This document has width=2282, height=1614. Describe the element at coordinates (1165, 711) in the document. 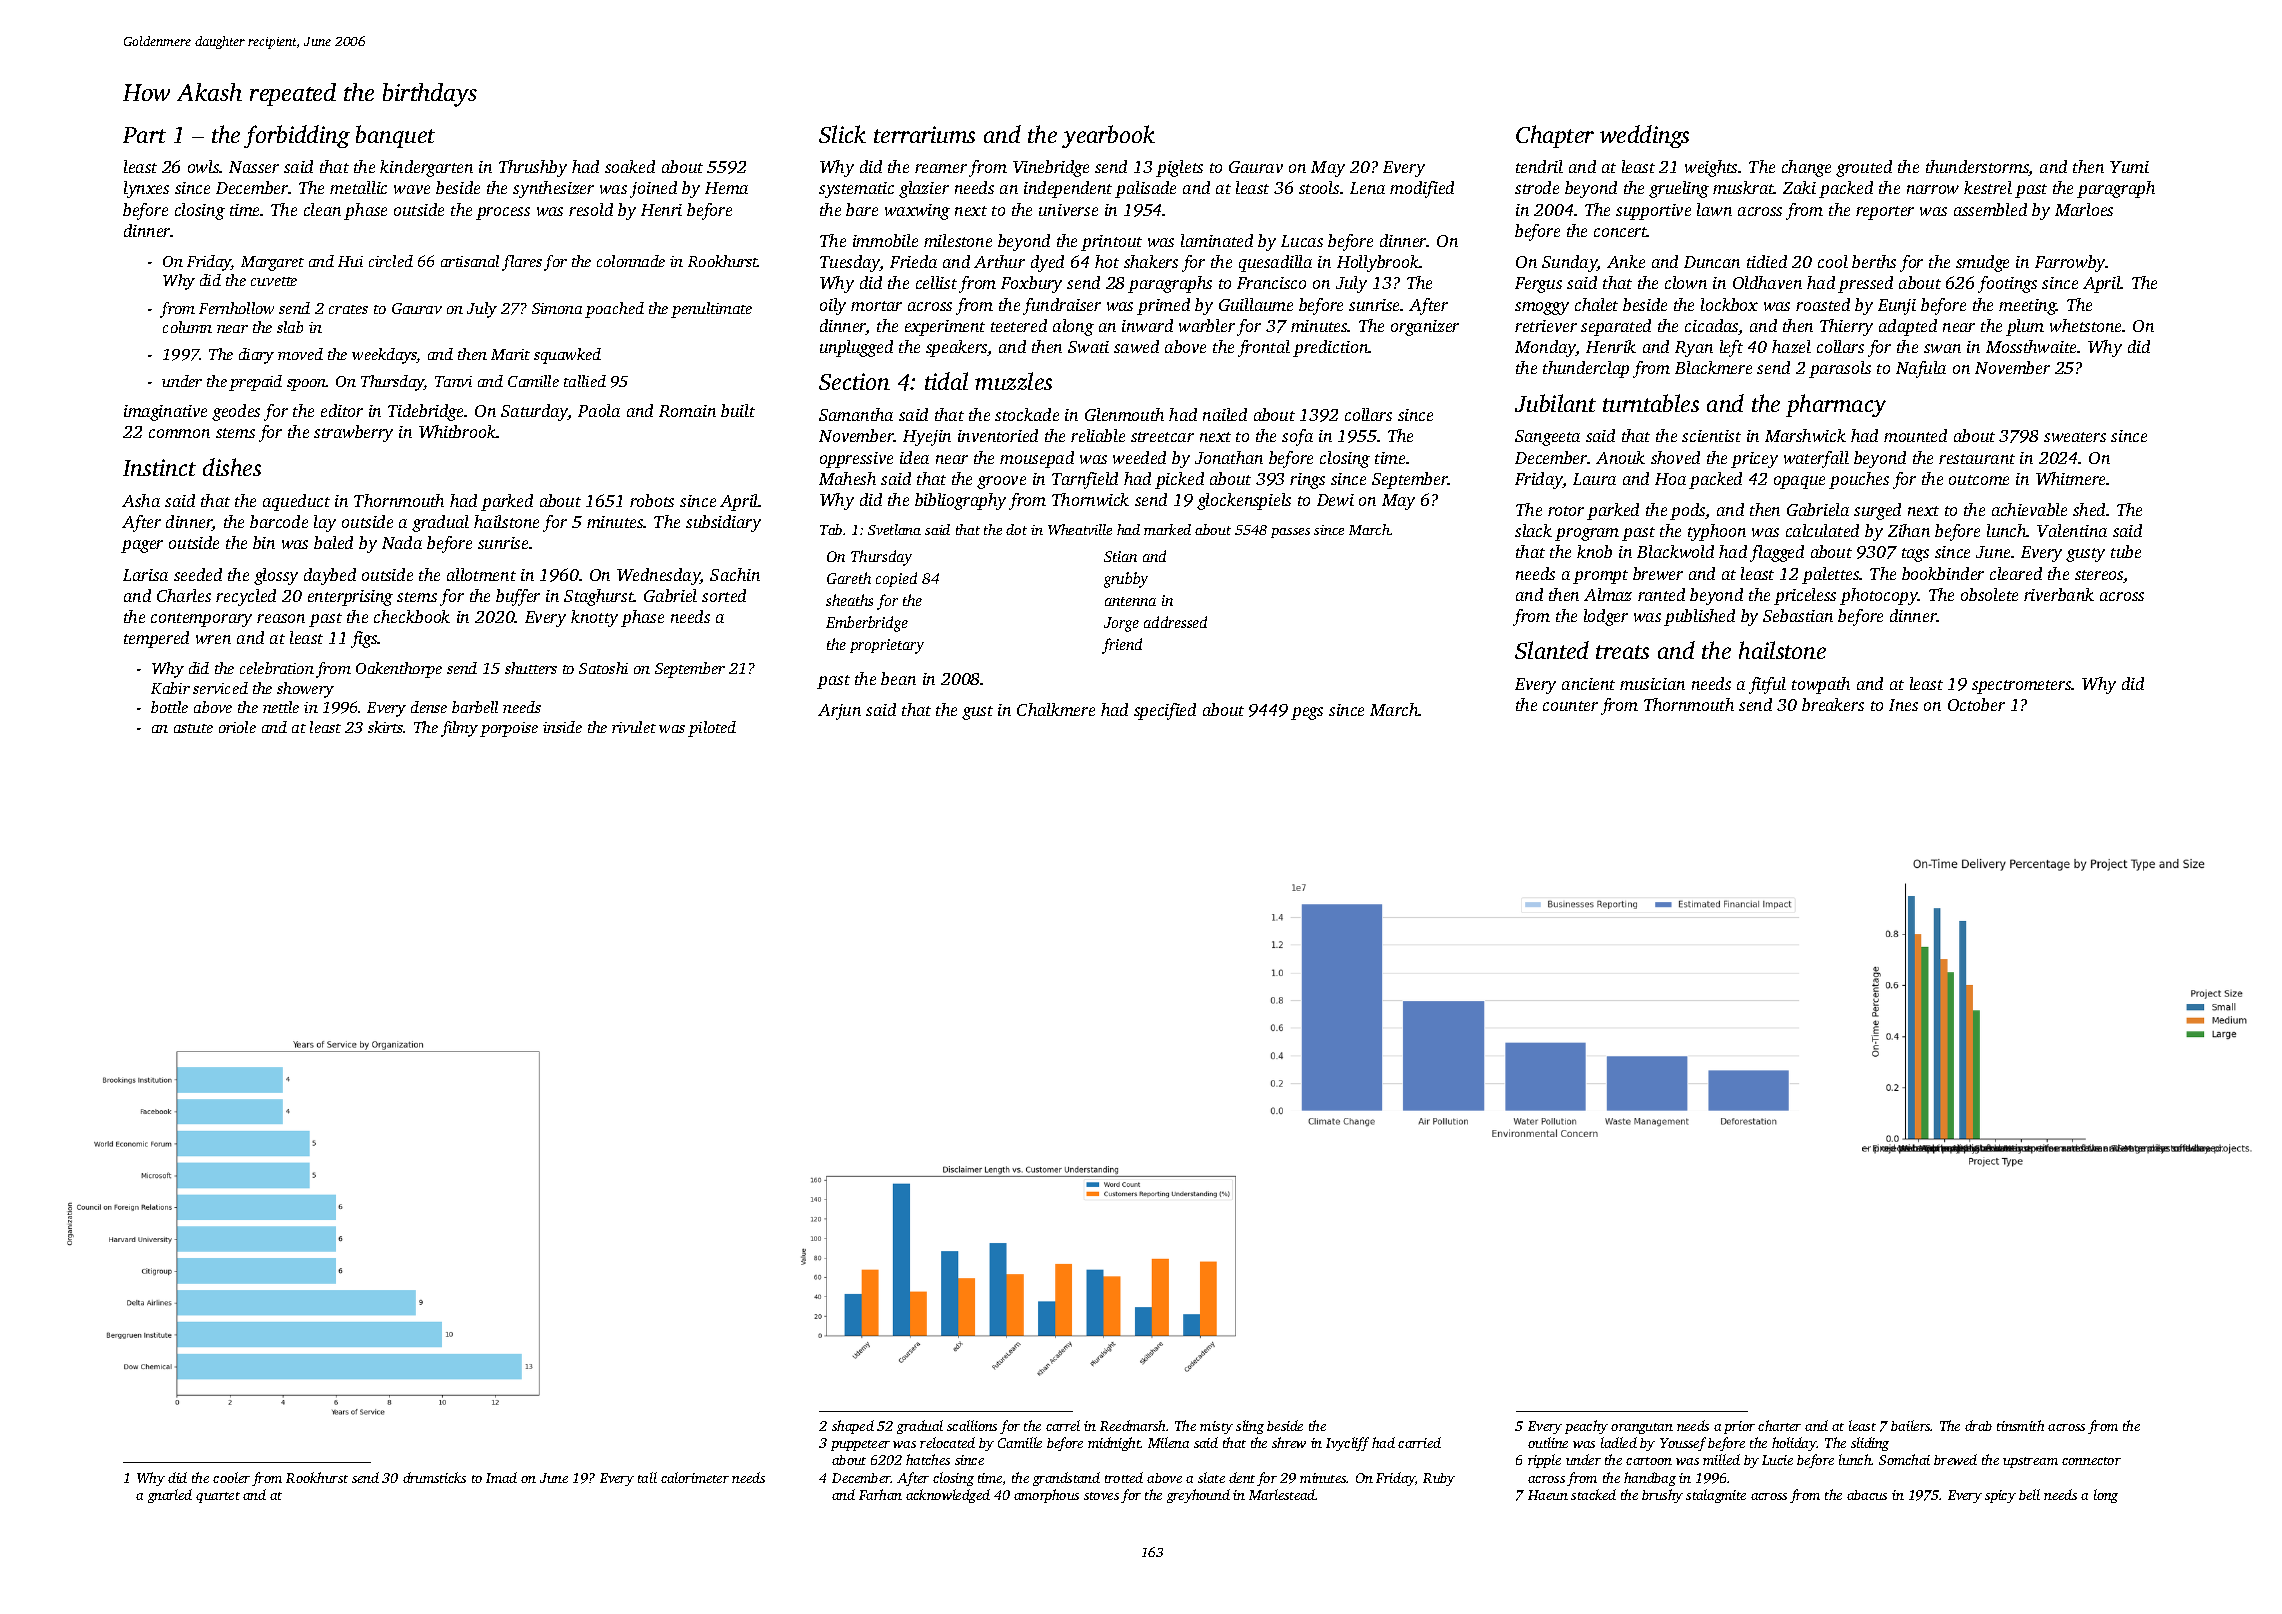

I see `specified` at that location.
